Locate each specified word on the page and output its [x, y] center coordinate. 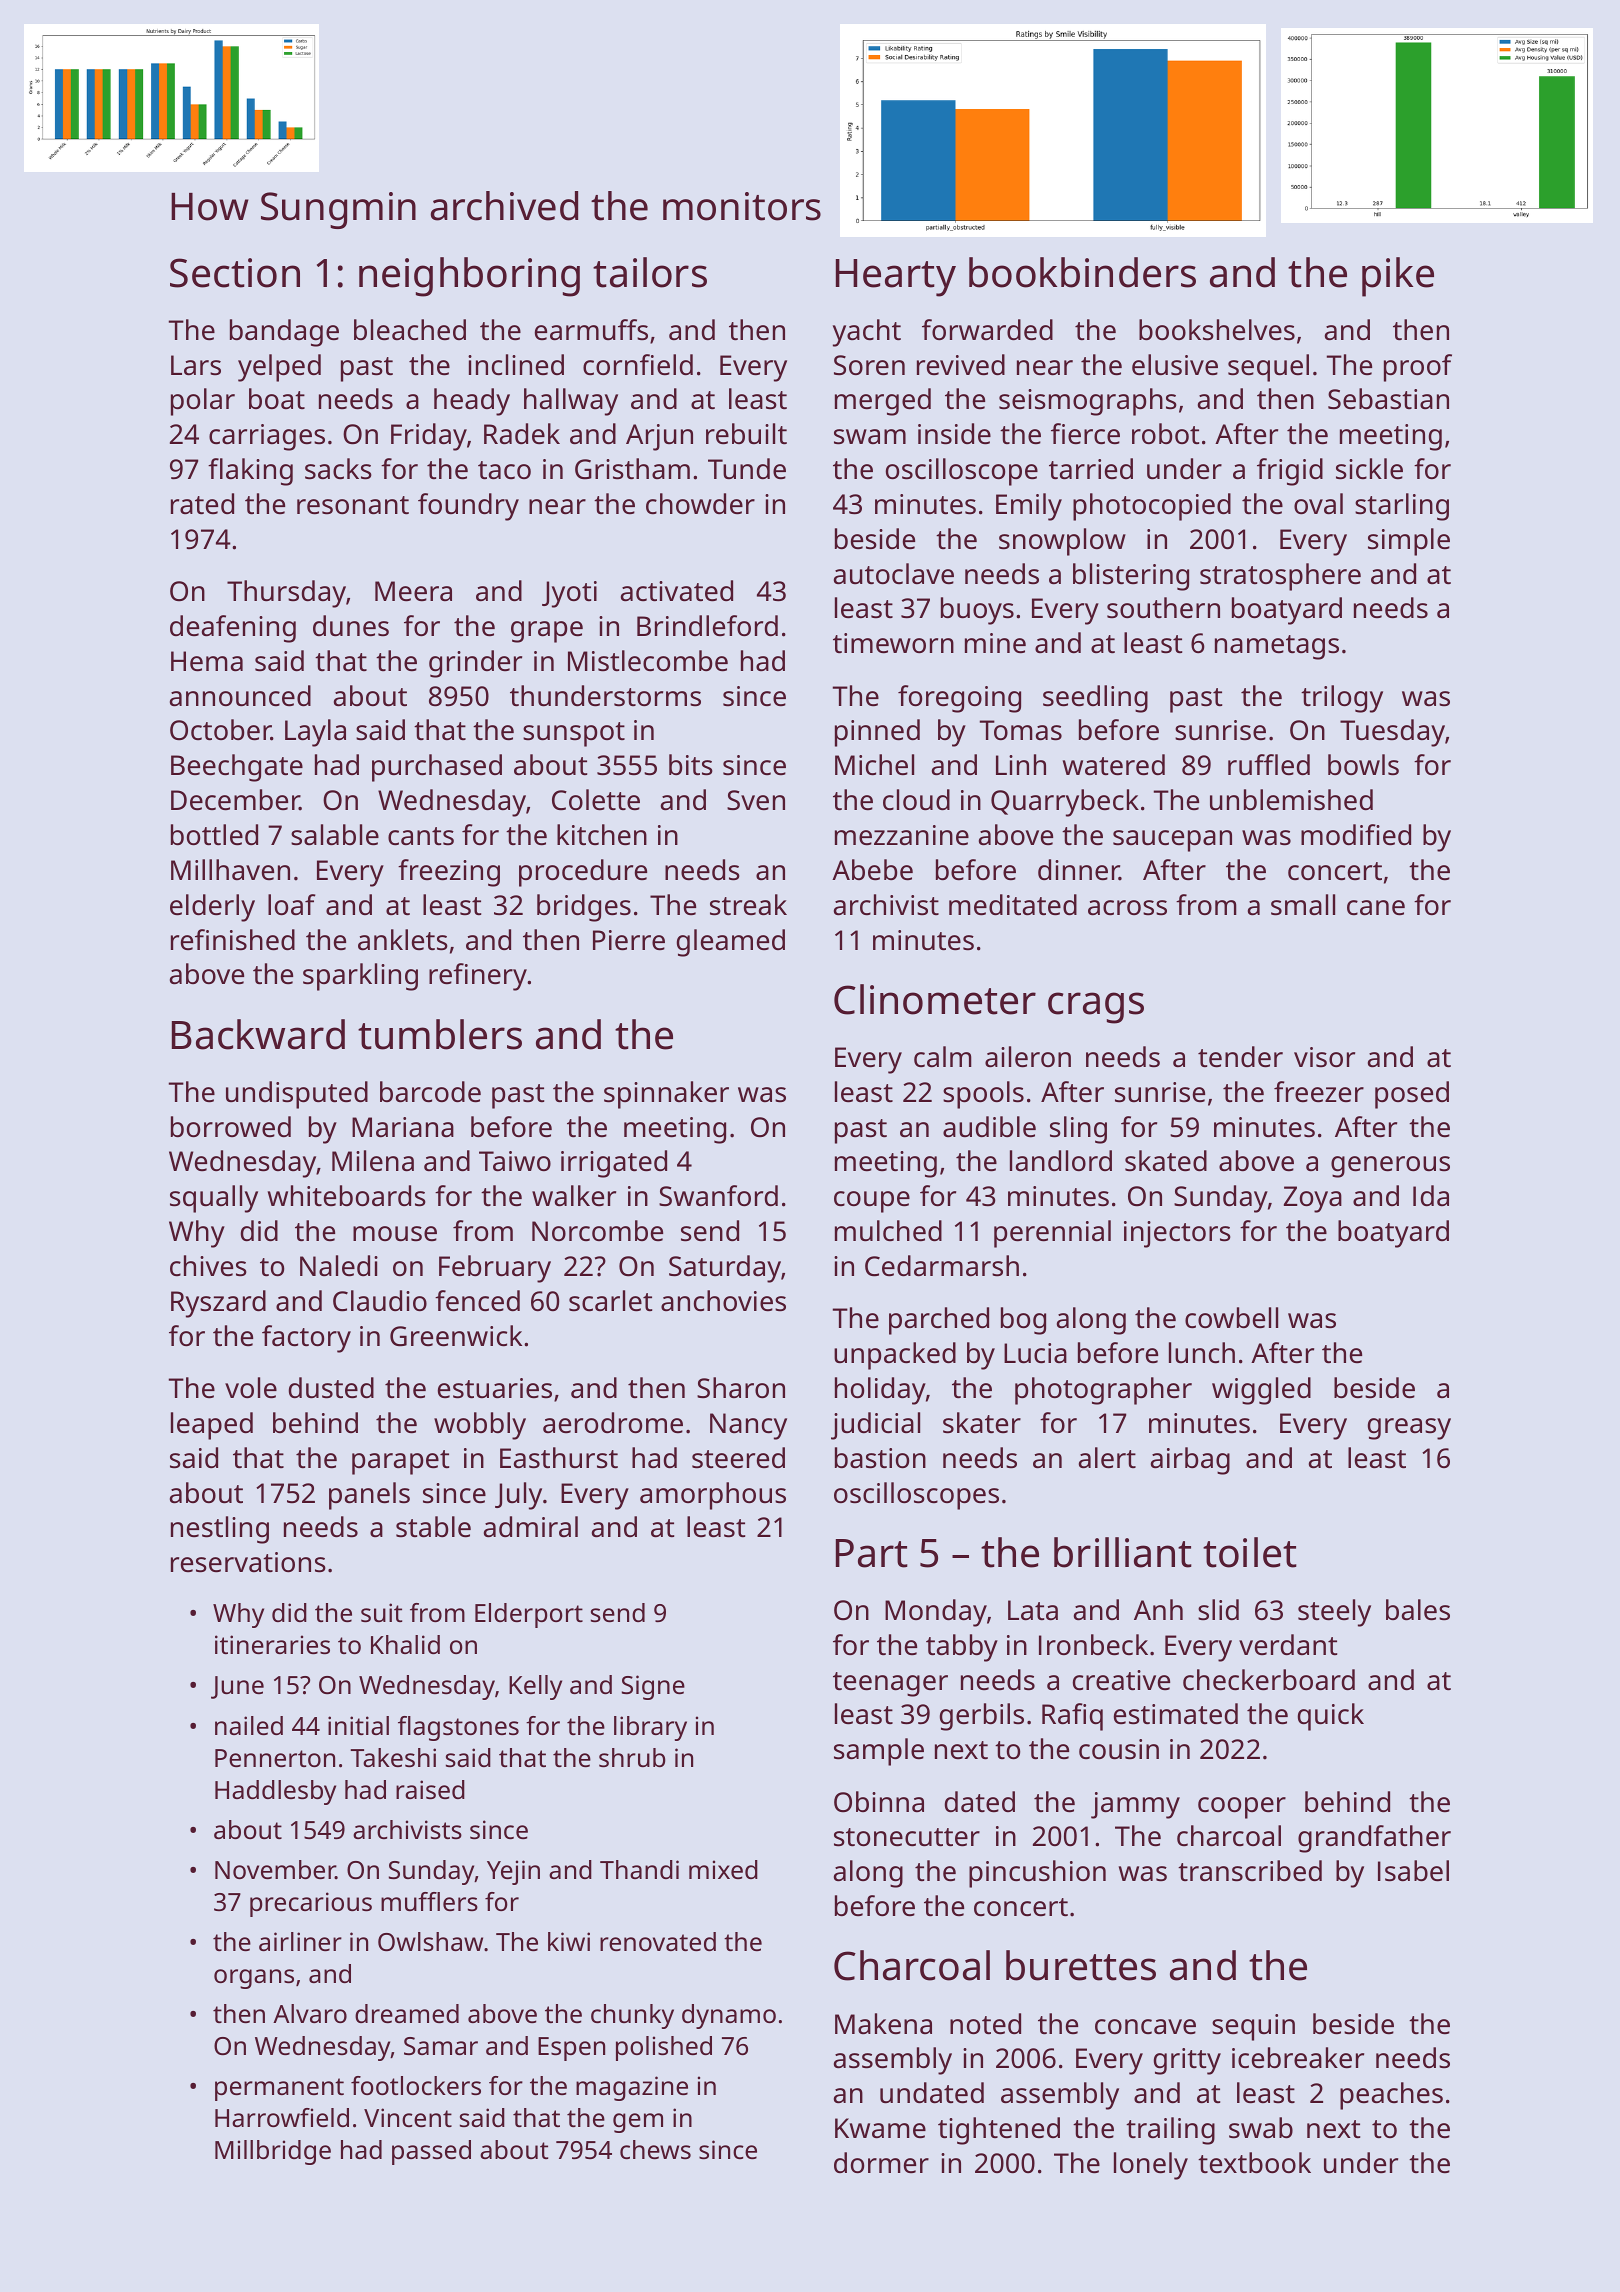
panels [369, 1496]
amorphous [713, 1496]
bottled [214, 835]
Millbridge [273, 2152]
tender [1240, 1057]
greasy [1409, 1429]
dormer [881, 2162]
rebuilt [746, 434]
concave [1145, 2027]
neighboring [469, 277]
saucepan [1172, 841]
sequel [1268, 368]
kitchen [602, 835]
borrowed [231, 1127]
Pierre [629, 940]
